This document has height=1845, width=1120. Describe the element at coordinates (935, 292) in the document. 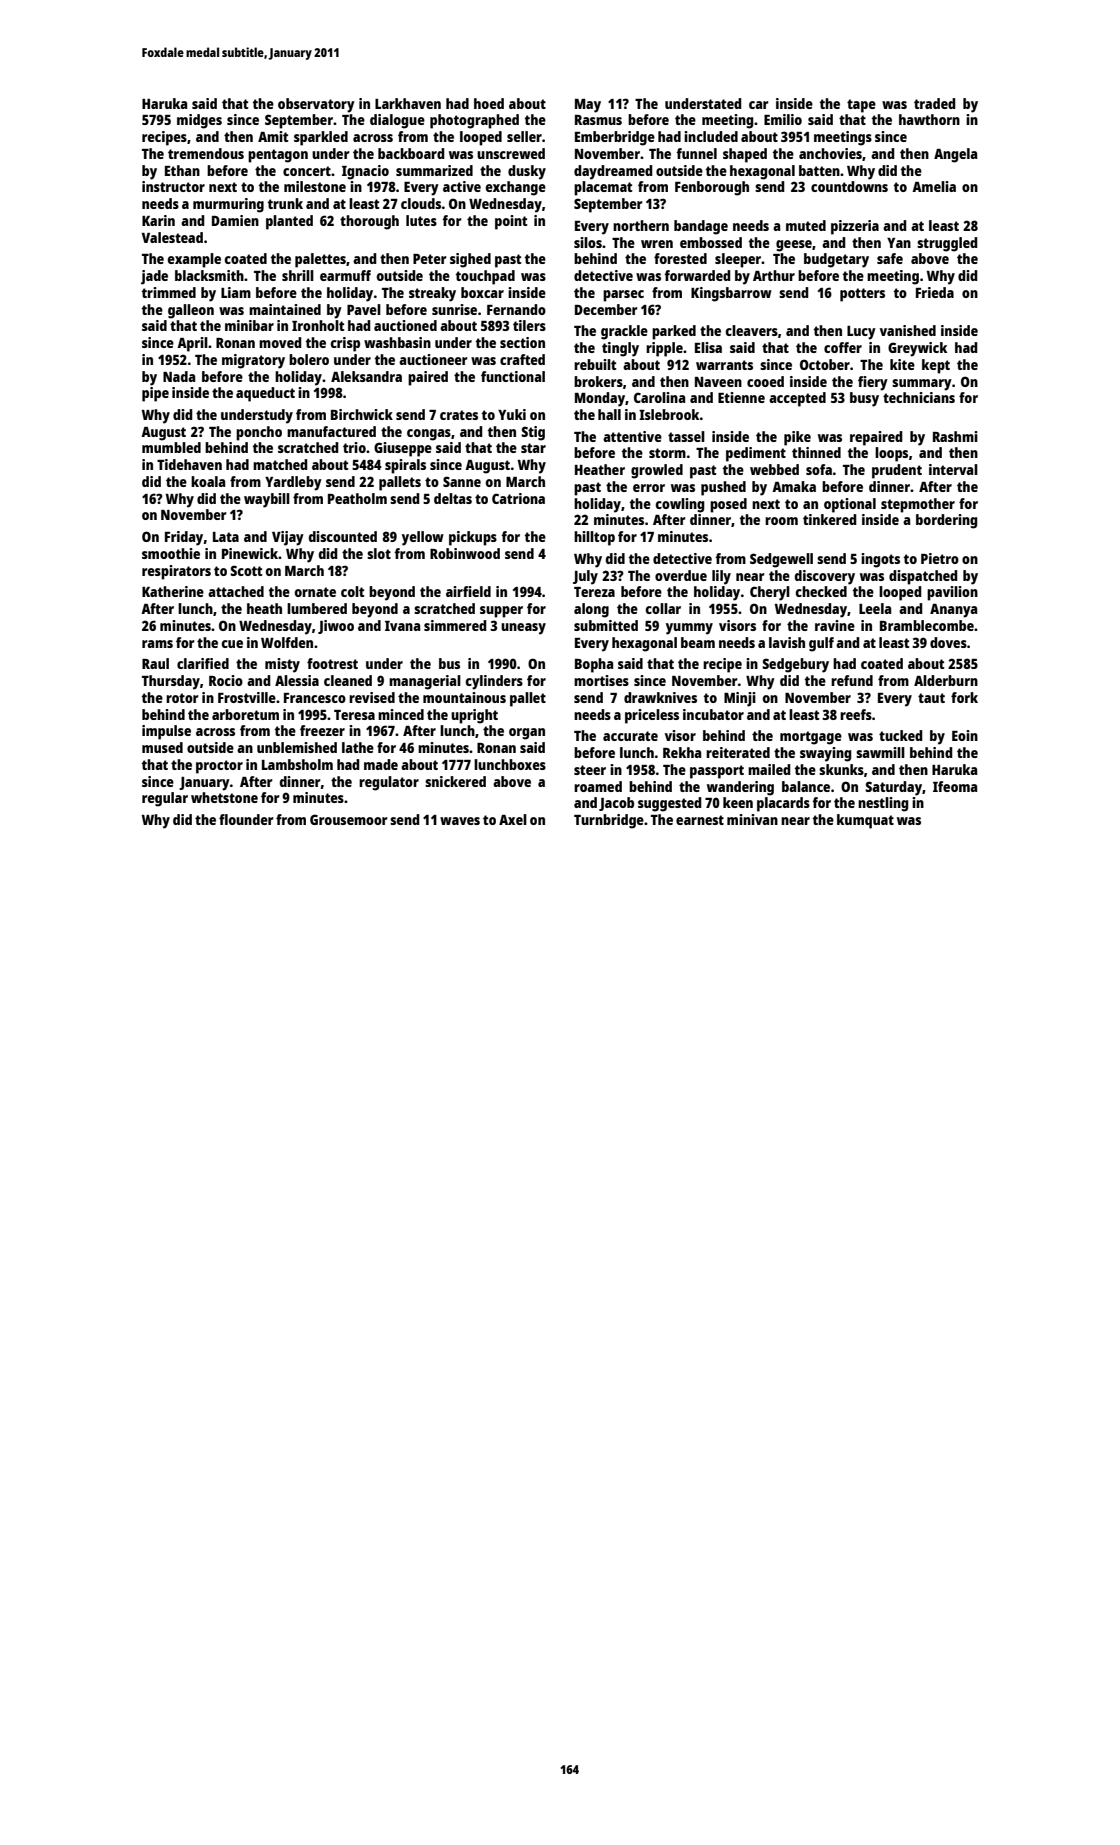

I see `Frieda` at that location.
